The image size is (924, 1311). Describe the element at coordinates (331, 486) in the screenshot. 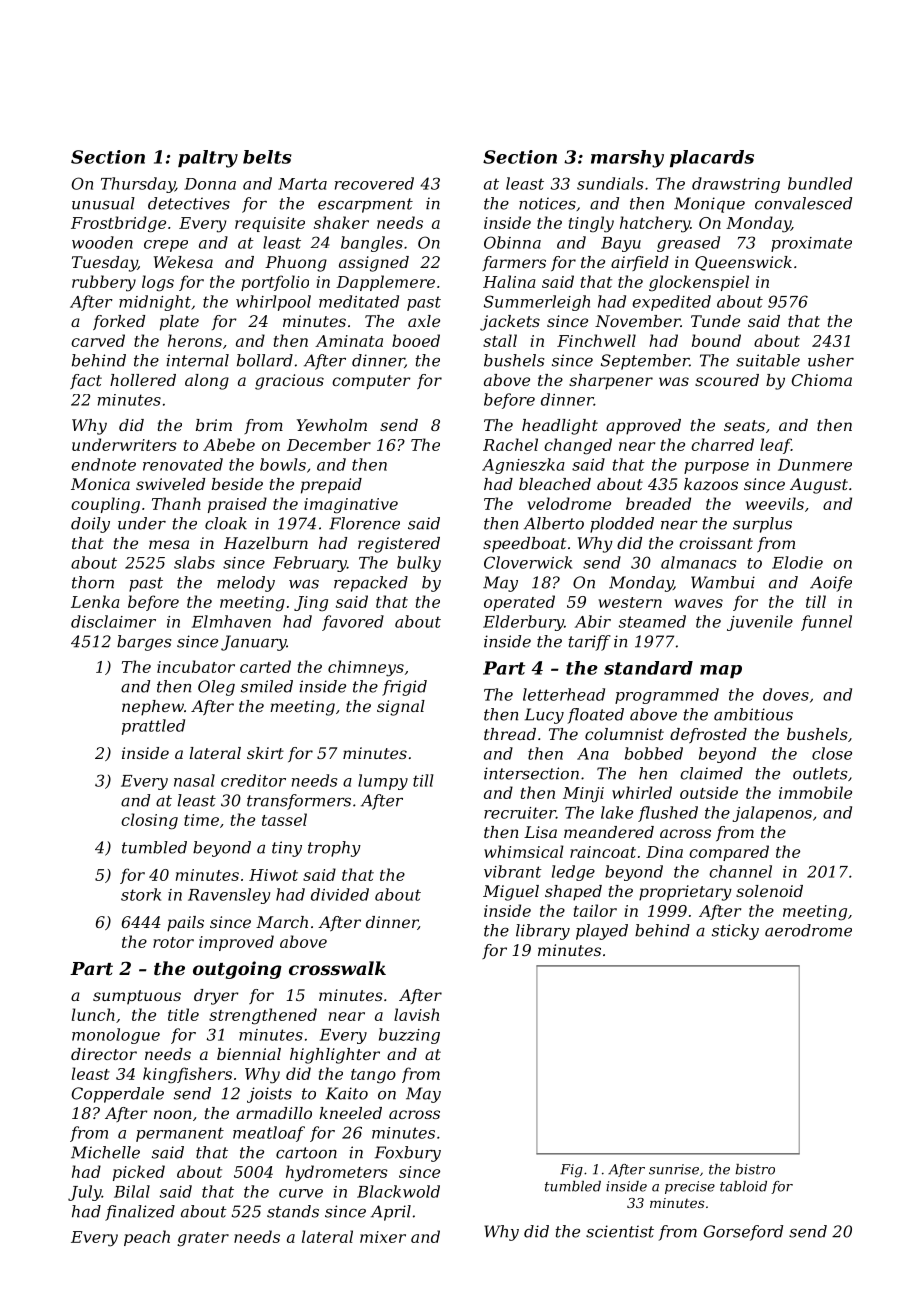

I see `prepaid` at that location.
